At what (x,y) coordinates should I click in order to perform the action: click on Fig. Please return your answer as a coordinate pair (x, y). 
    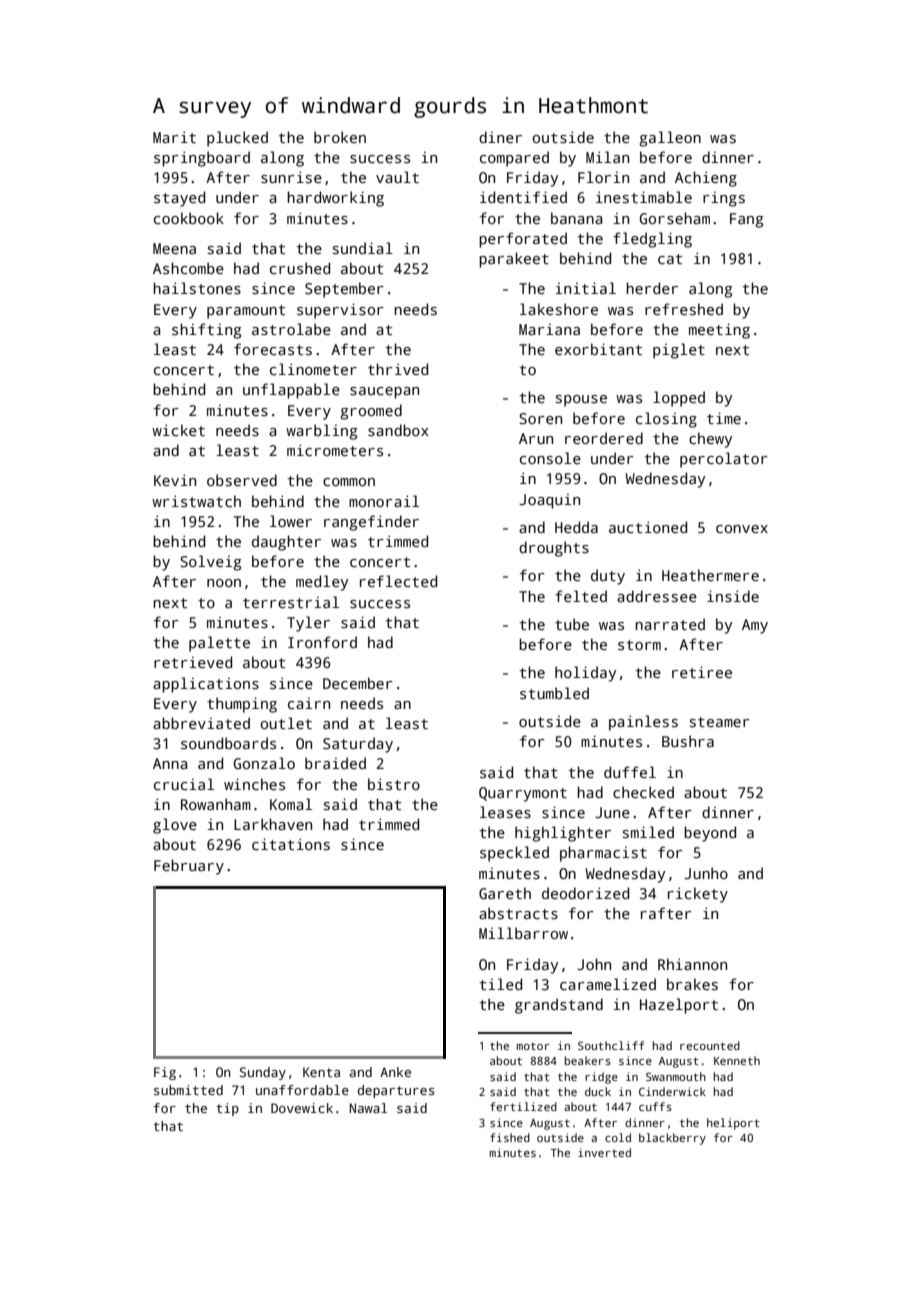
    Looking at the image, I should click on (165, 1073).
